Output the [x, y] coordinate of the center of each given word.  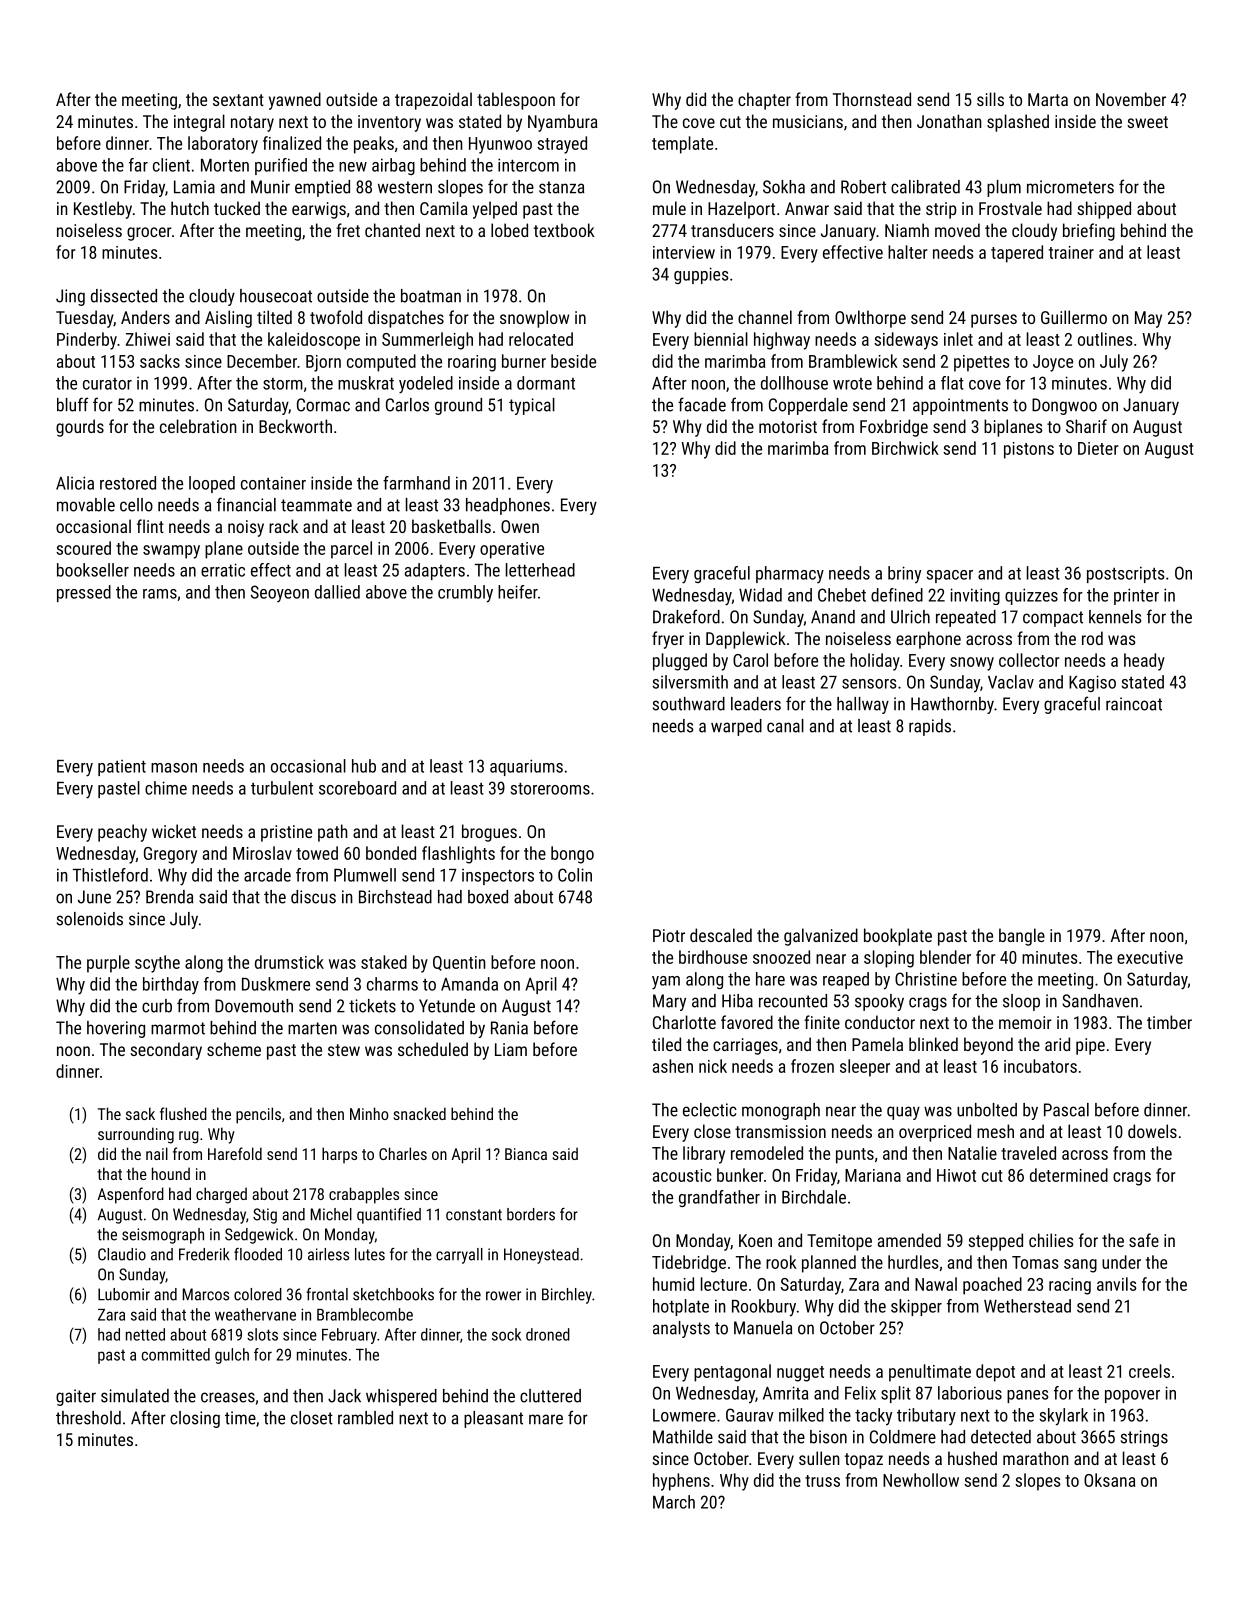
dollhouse [794, 383]
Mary [669, 1002]
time [240, 1418]
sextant [238, 100]
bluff [72, 404]
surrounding [136, 1135]
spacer [950, 576]
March [674, 1502]
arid [1057, 1044]
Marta [1048, 99]
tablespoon [516, 101]
